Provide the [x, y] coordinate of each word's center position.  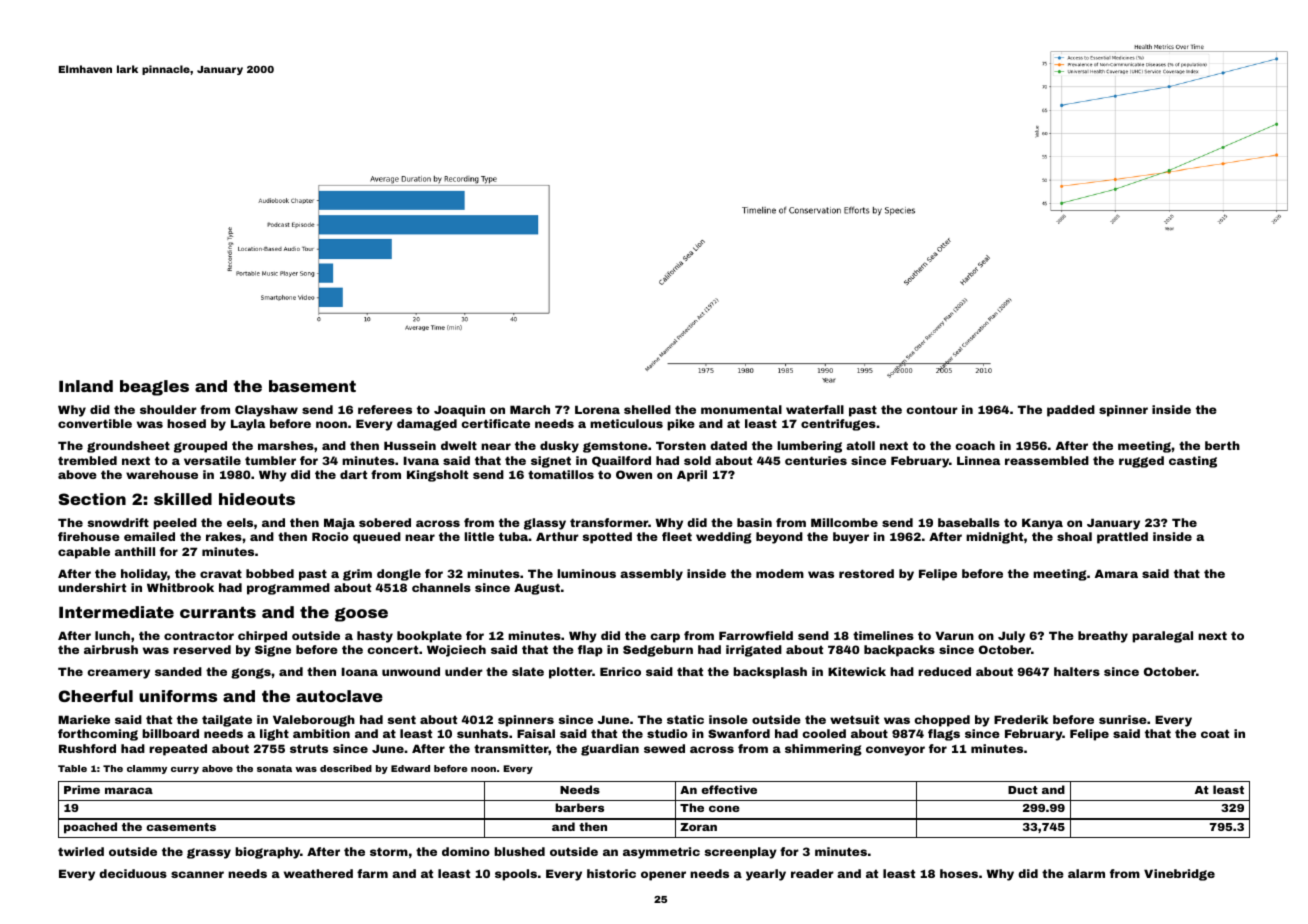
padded [1071, 411]
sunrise [1123, 719]
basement [312, 386]
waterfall [815, 409]
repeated [178, 750]
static [685, 719]
